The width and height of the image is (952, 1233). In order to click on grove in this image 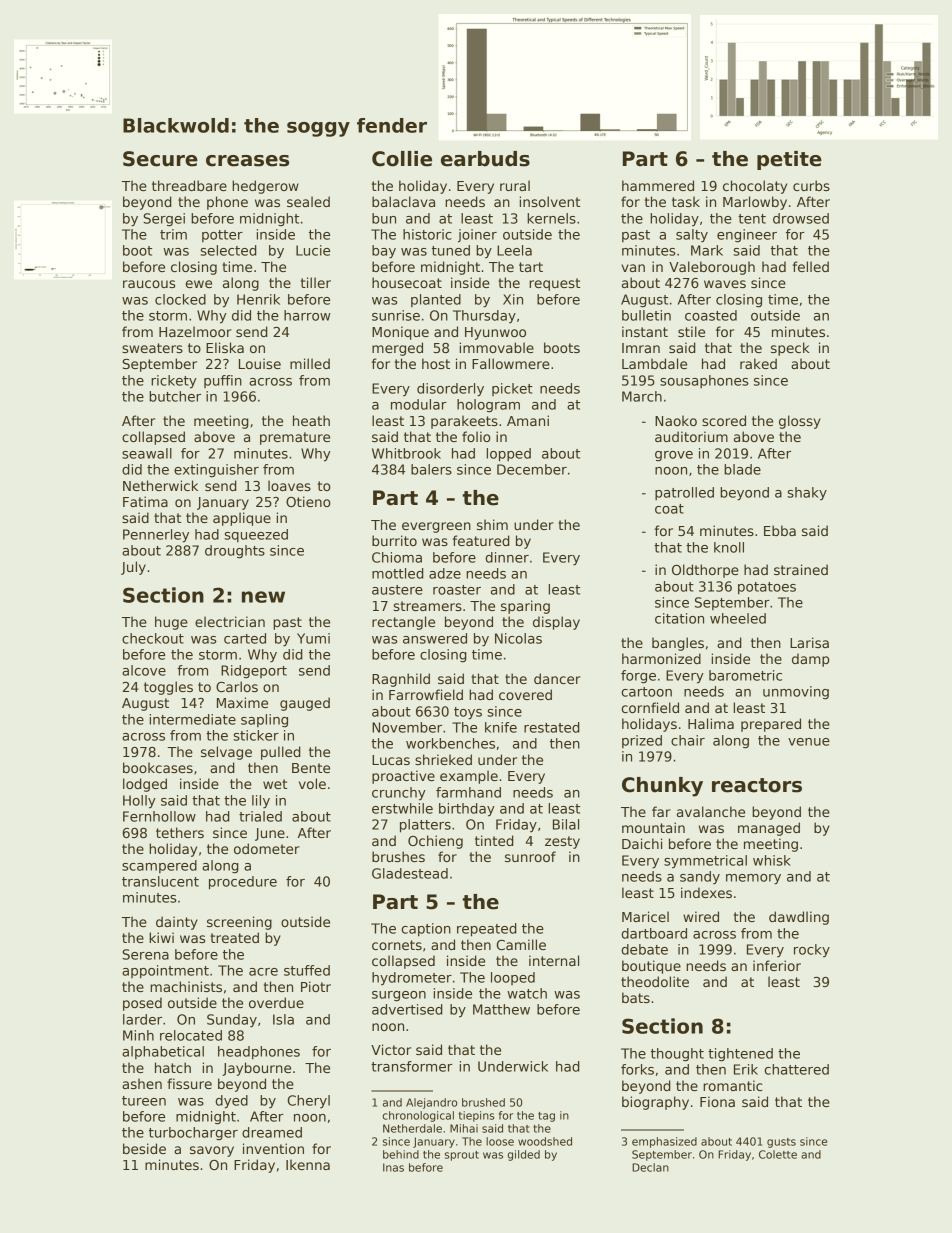, I will do `click(674, 456)`.
